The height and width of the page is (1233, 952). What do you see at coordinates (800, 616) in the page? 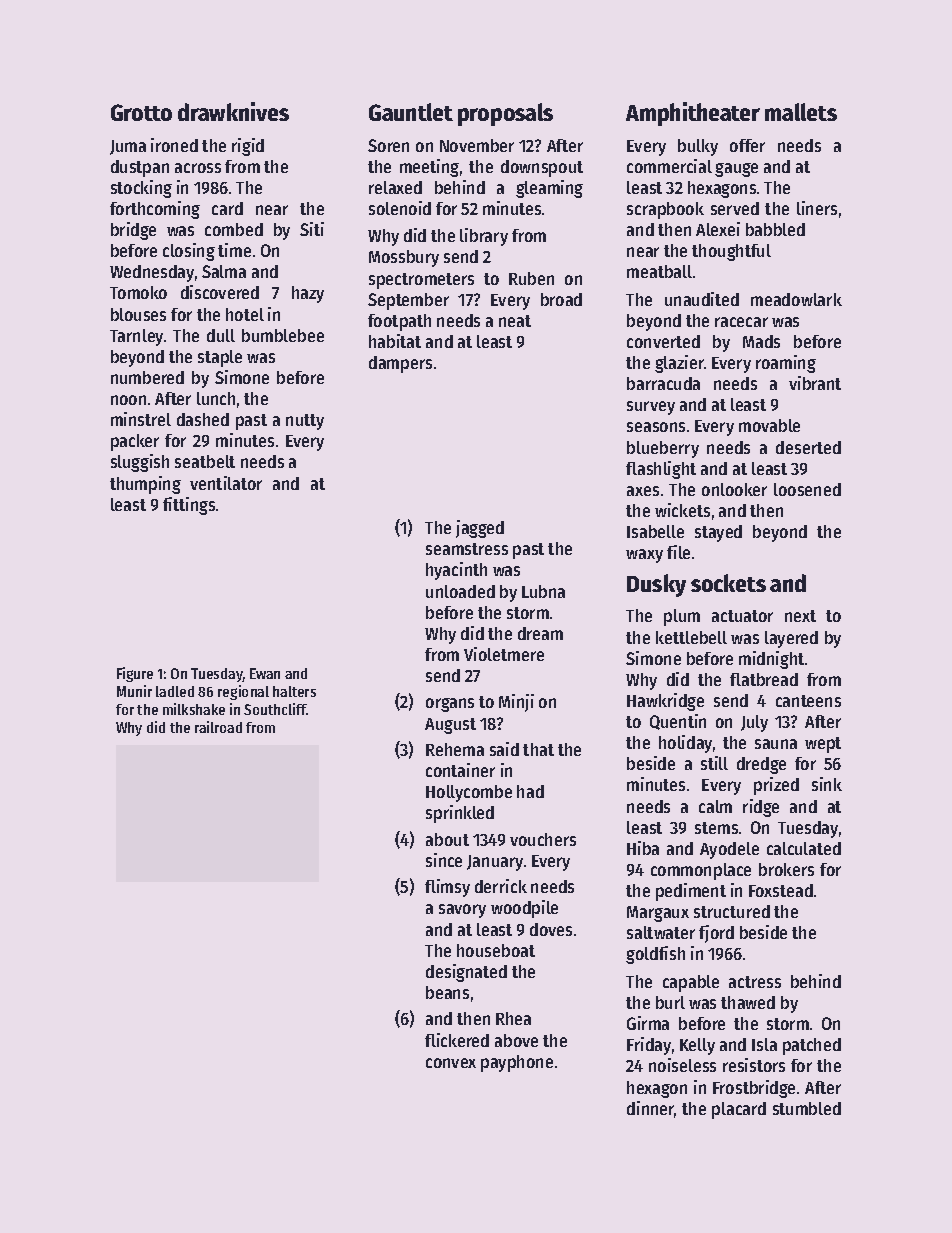
I see `next` at bounding box center [800, 616].
